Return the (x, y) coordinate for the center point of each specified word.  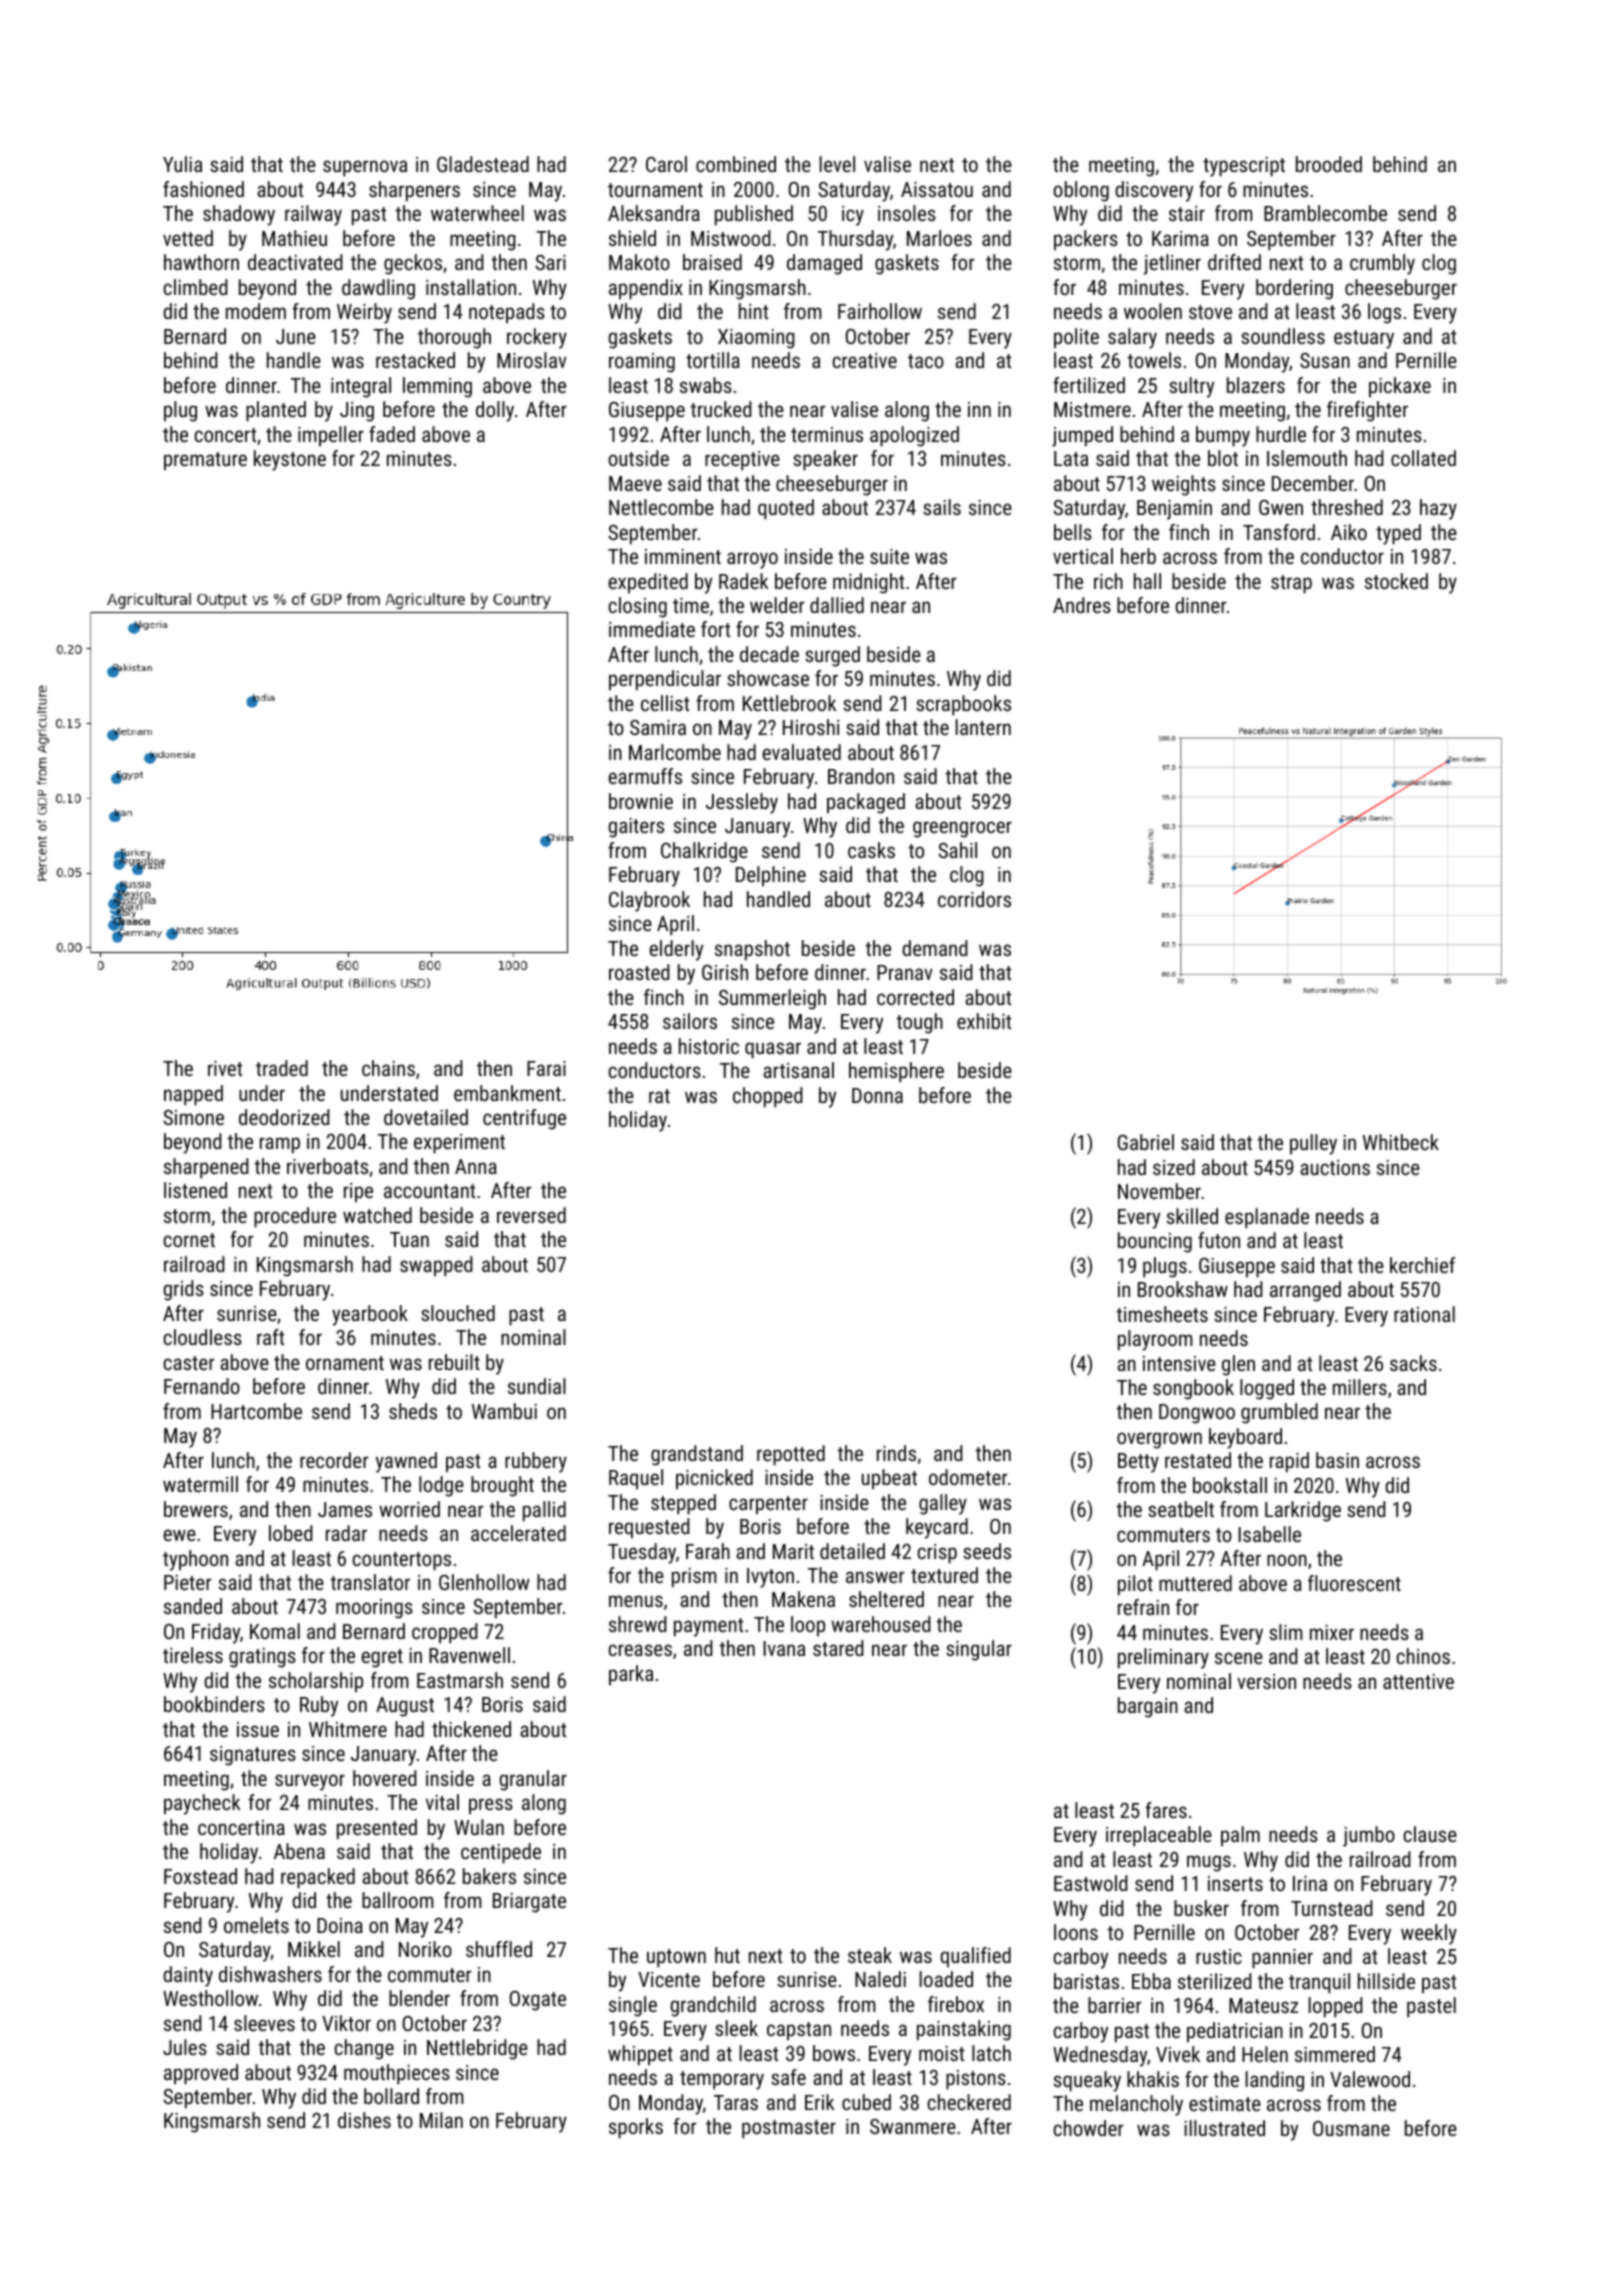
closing (637, 607)
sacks (1413, 1363)
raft (270, 1337)
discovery (1154, 191)
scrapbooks (963, 705)
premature (205, 461)
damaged (824, 264)
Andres (1082, 605)
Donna (877, 1095)
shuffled (499, 1949)
